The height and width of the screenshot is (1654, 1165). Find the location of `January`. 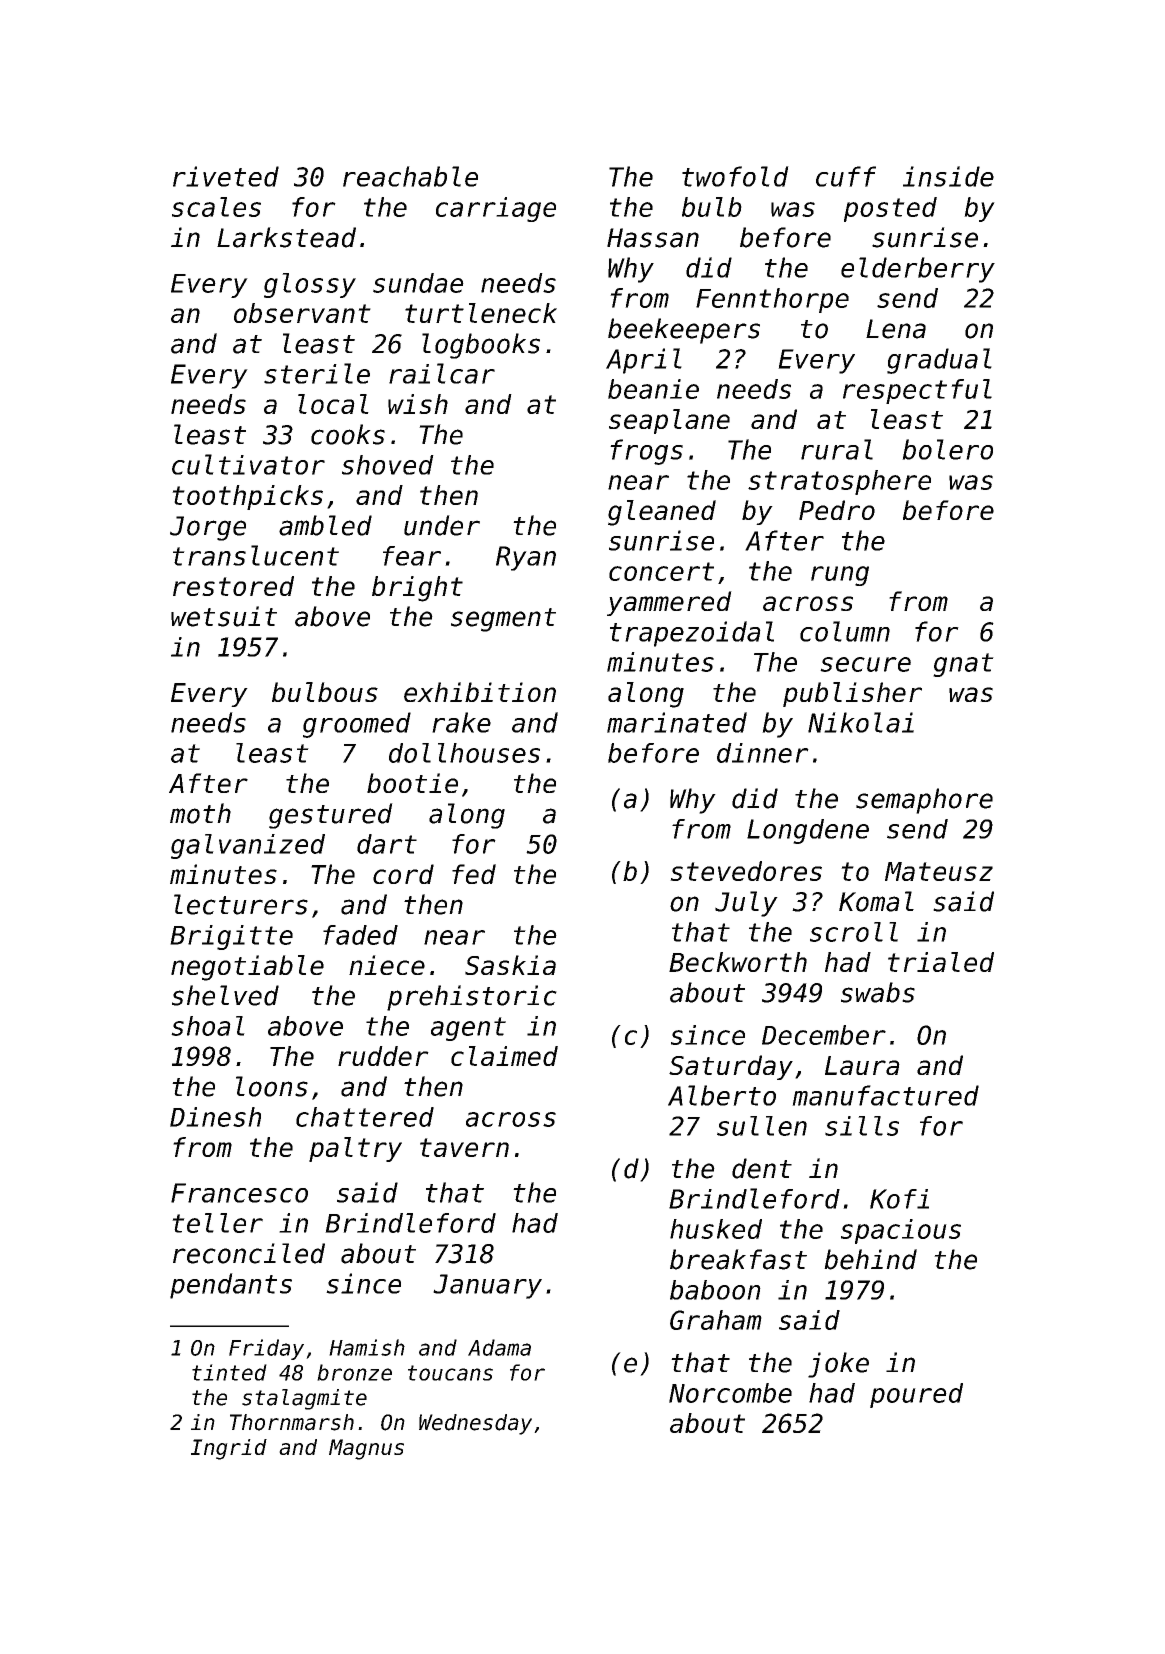

January is located at coordinates (487, 1286).
